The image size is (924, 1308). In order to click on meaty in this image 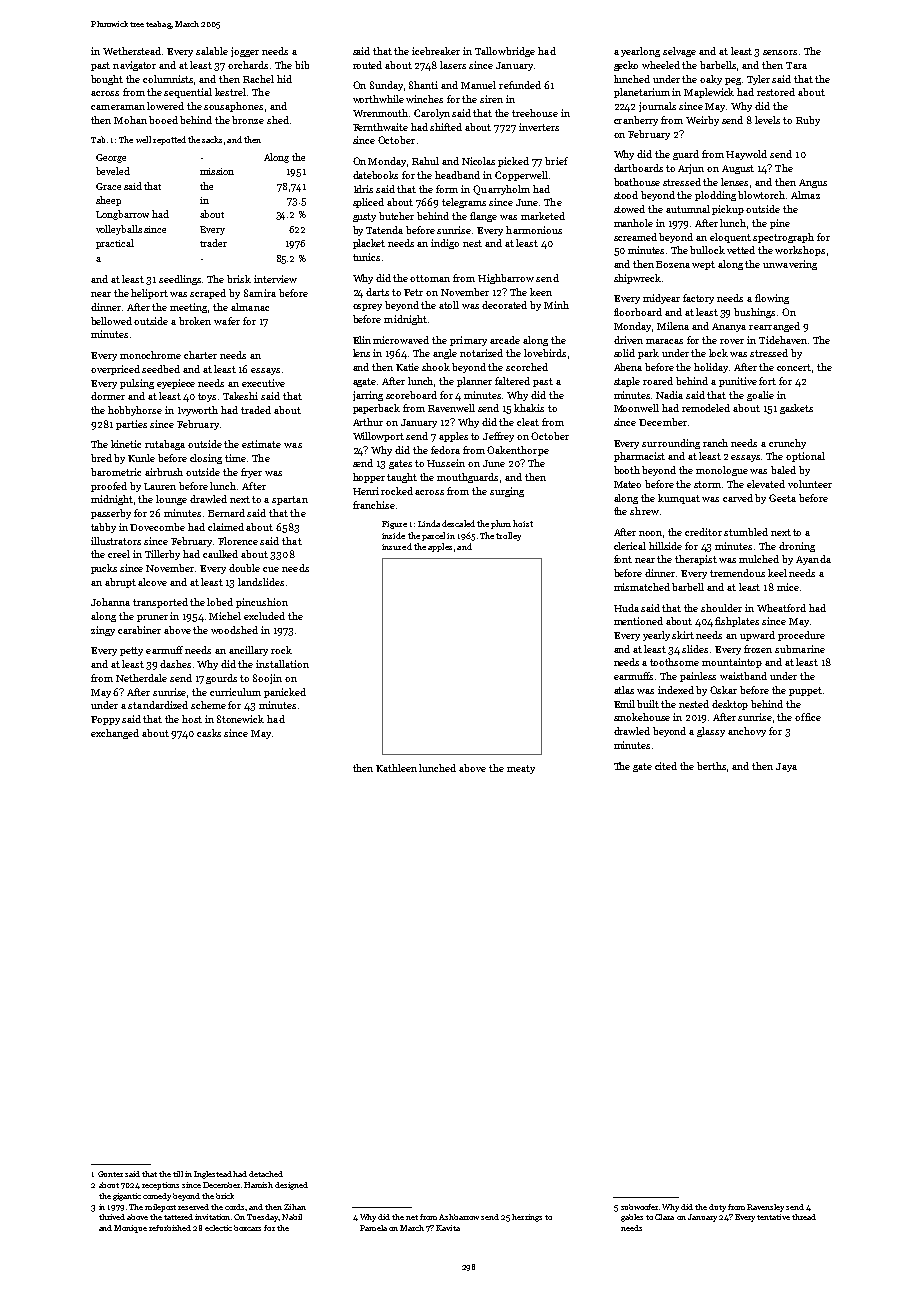, I will do `click(521, 769)`.
